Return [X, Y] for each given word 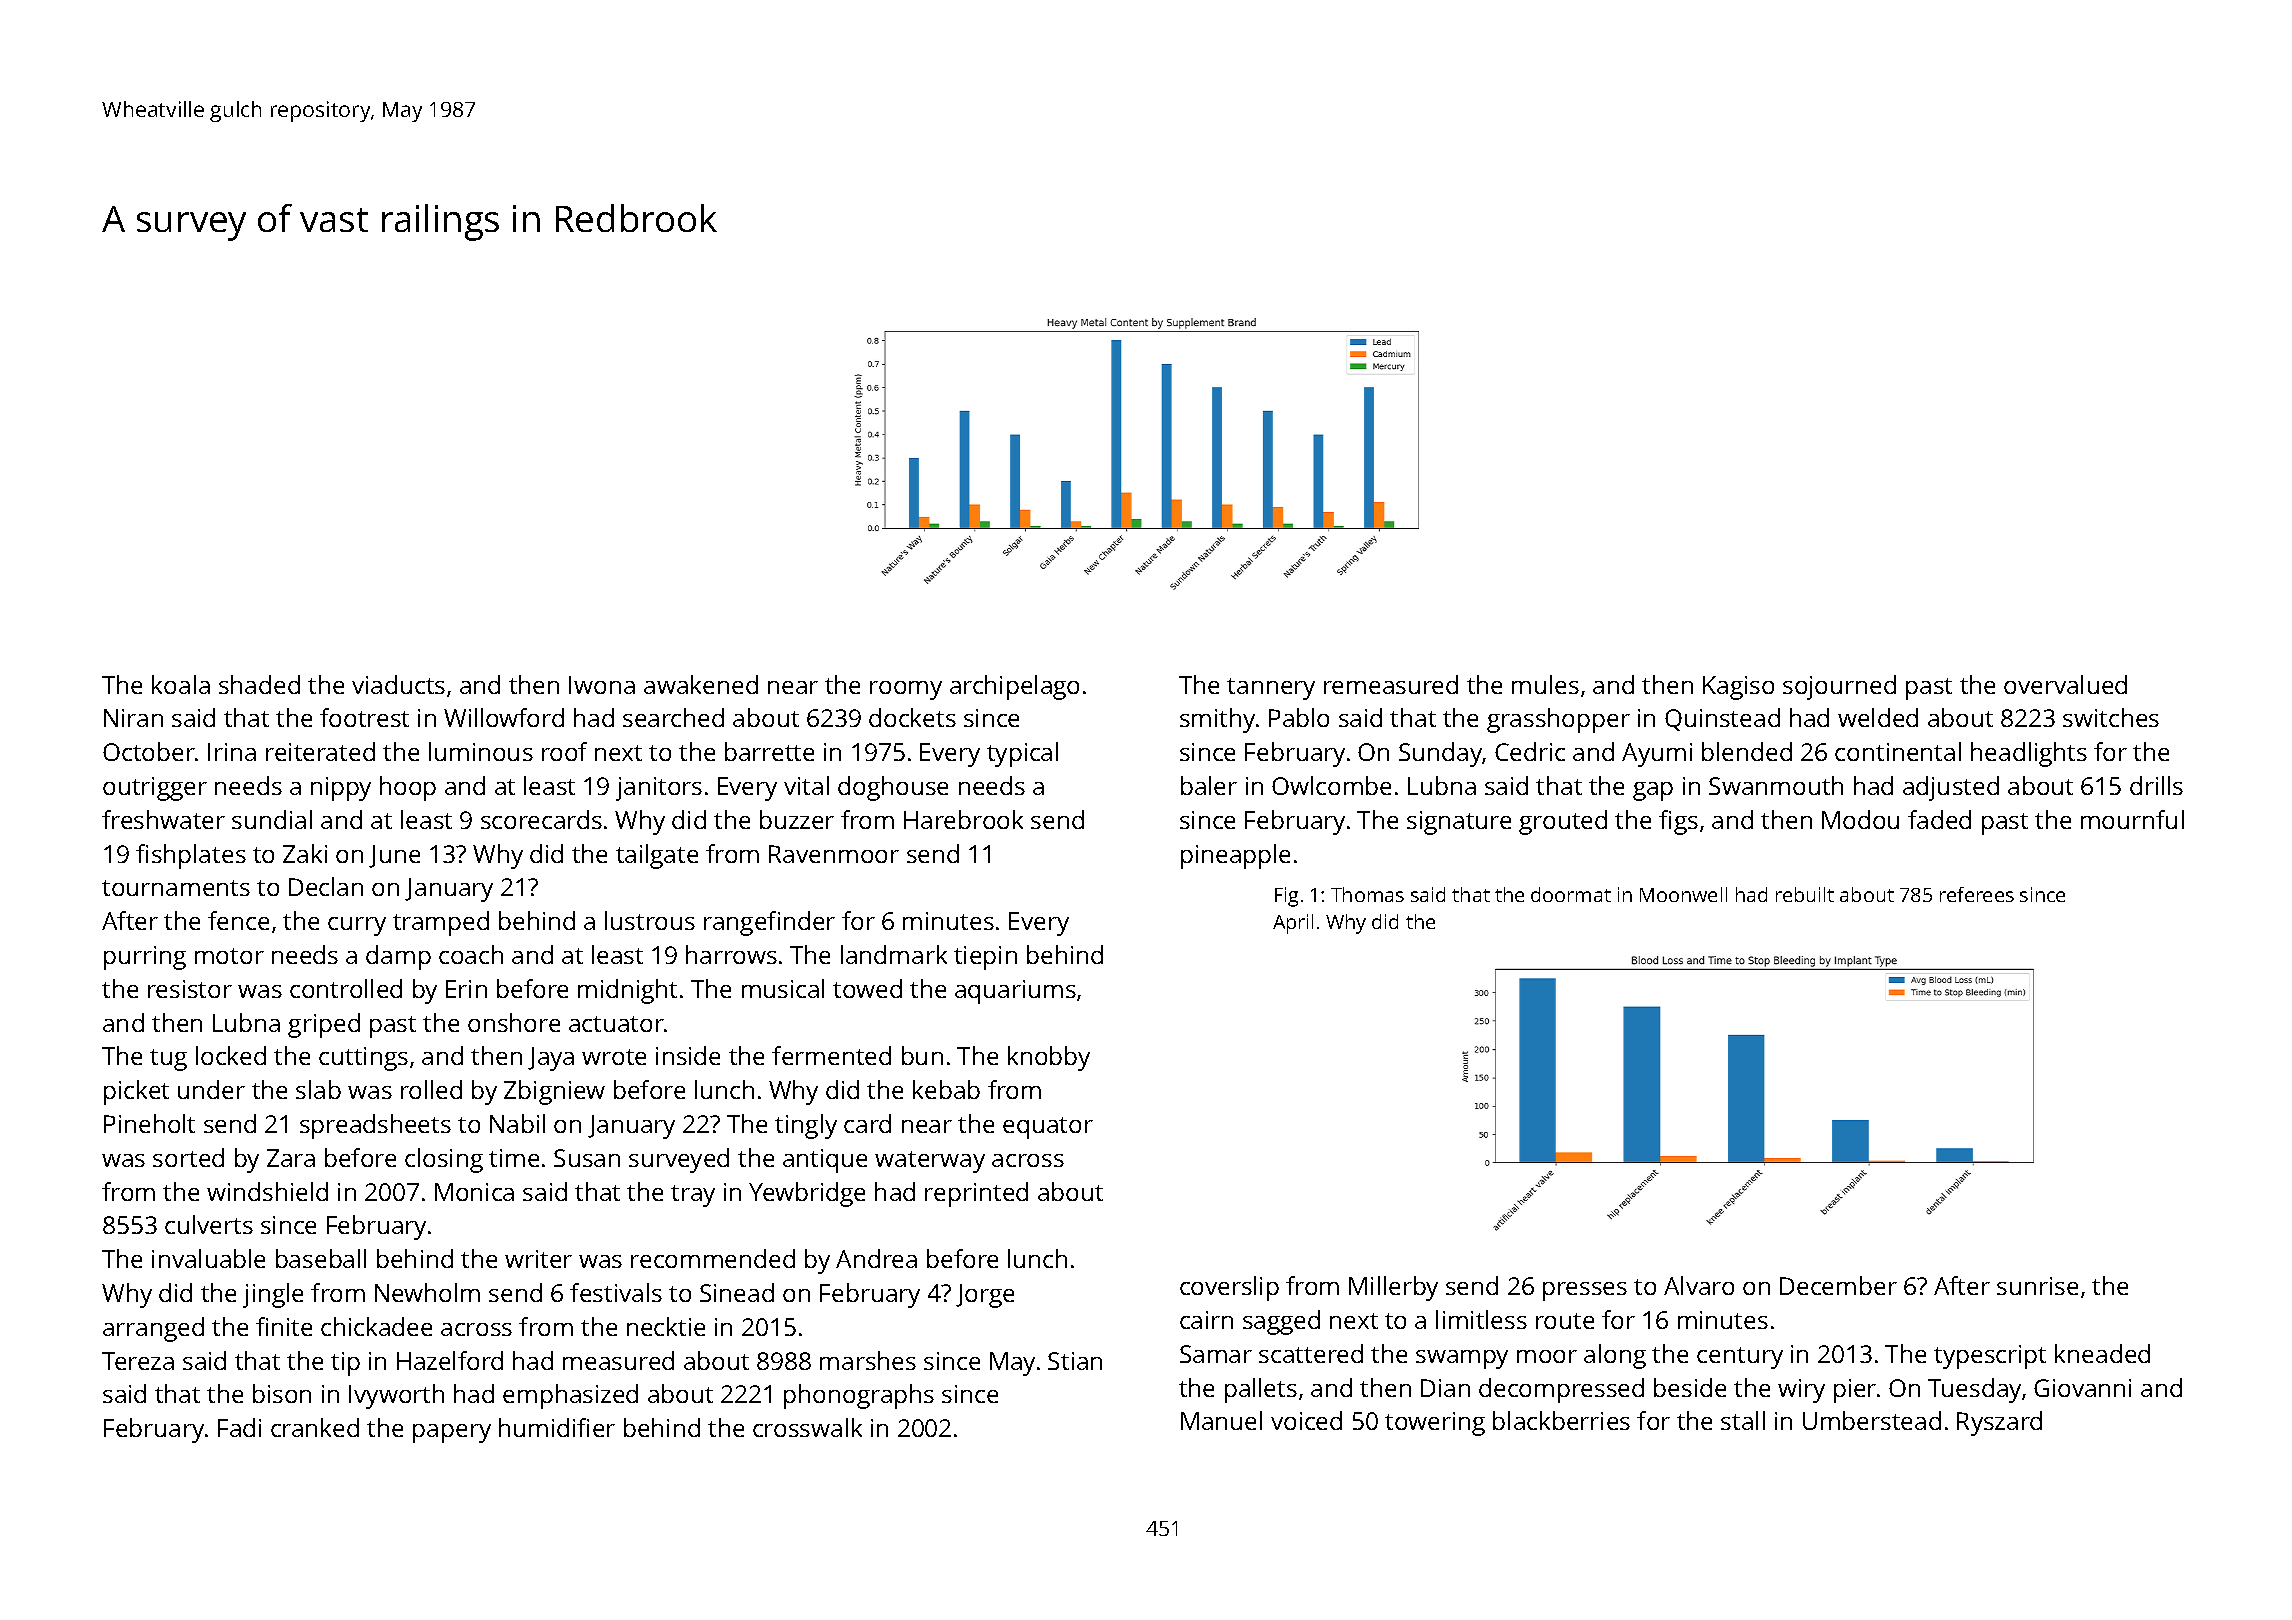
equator [1048, 1128]
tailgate [657, 856]
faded [1939, 819]
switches [2111, 717]
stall [1743, 1420]
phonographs [859, 1396]
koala [181, 684]
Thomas [1367, 894]
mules [1545, 684]
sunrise [2037, 1286]
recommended [713, 1258]
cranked [315, 1427]
